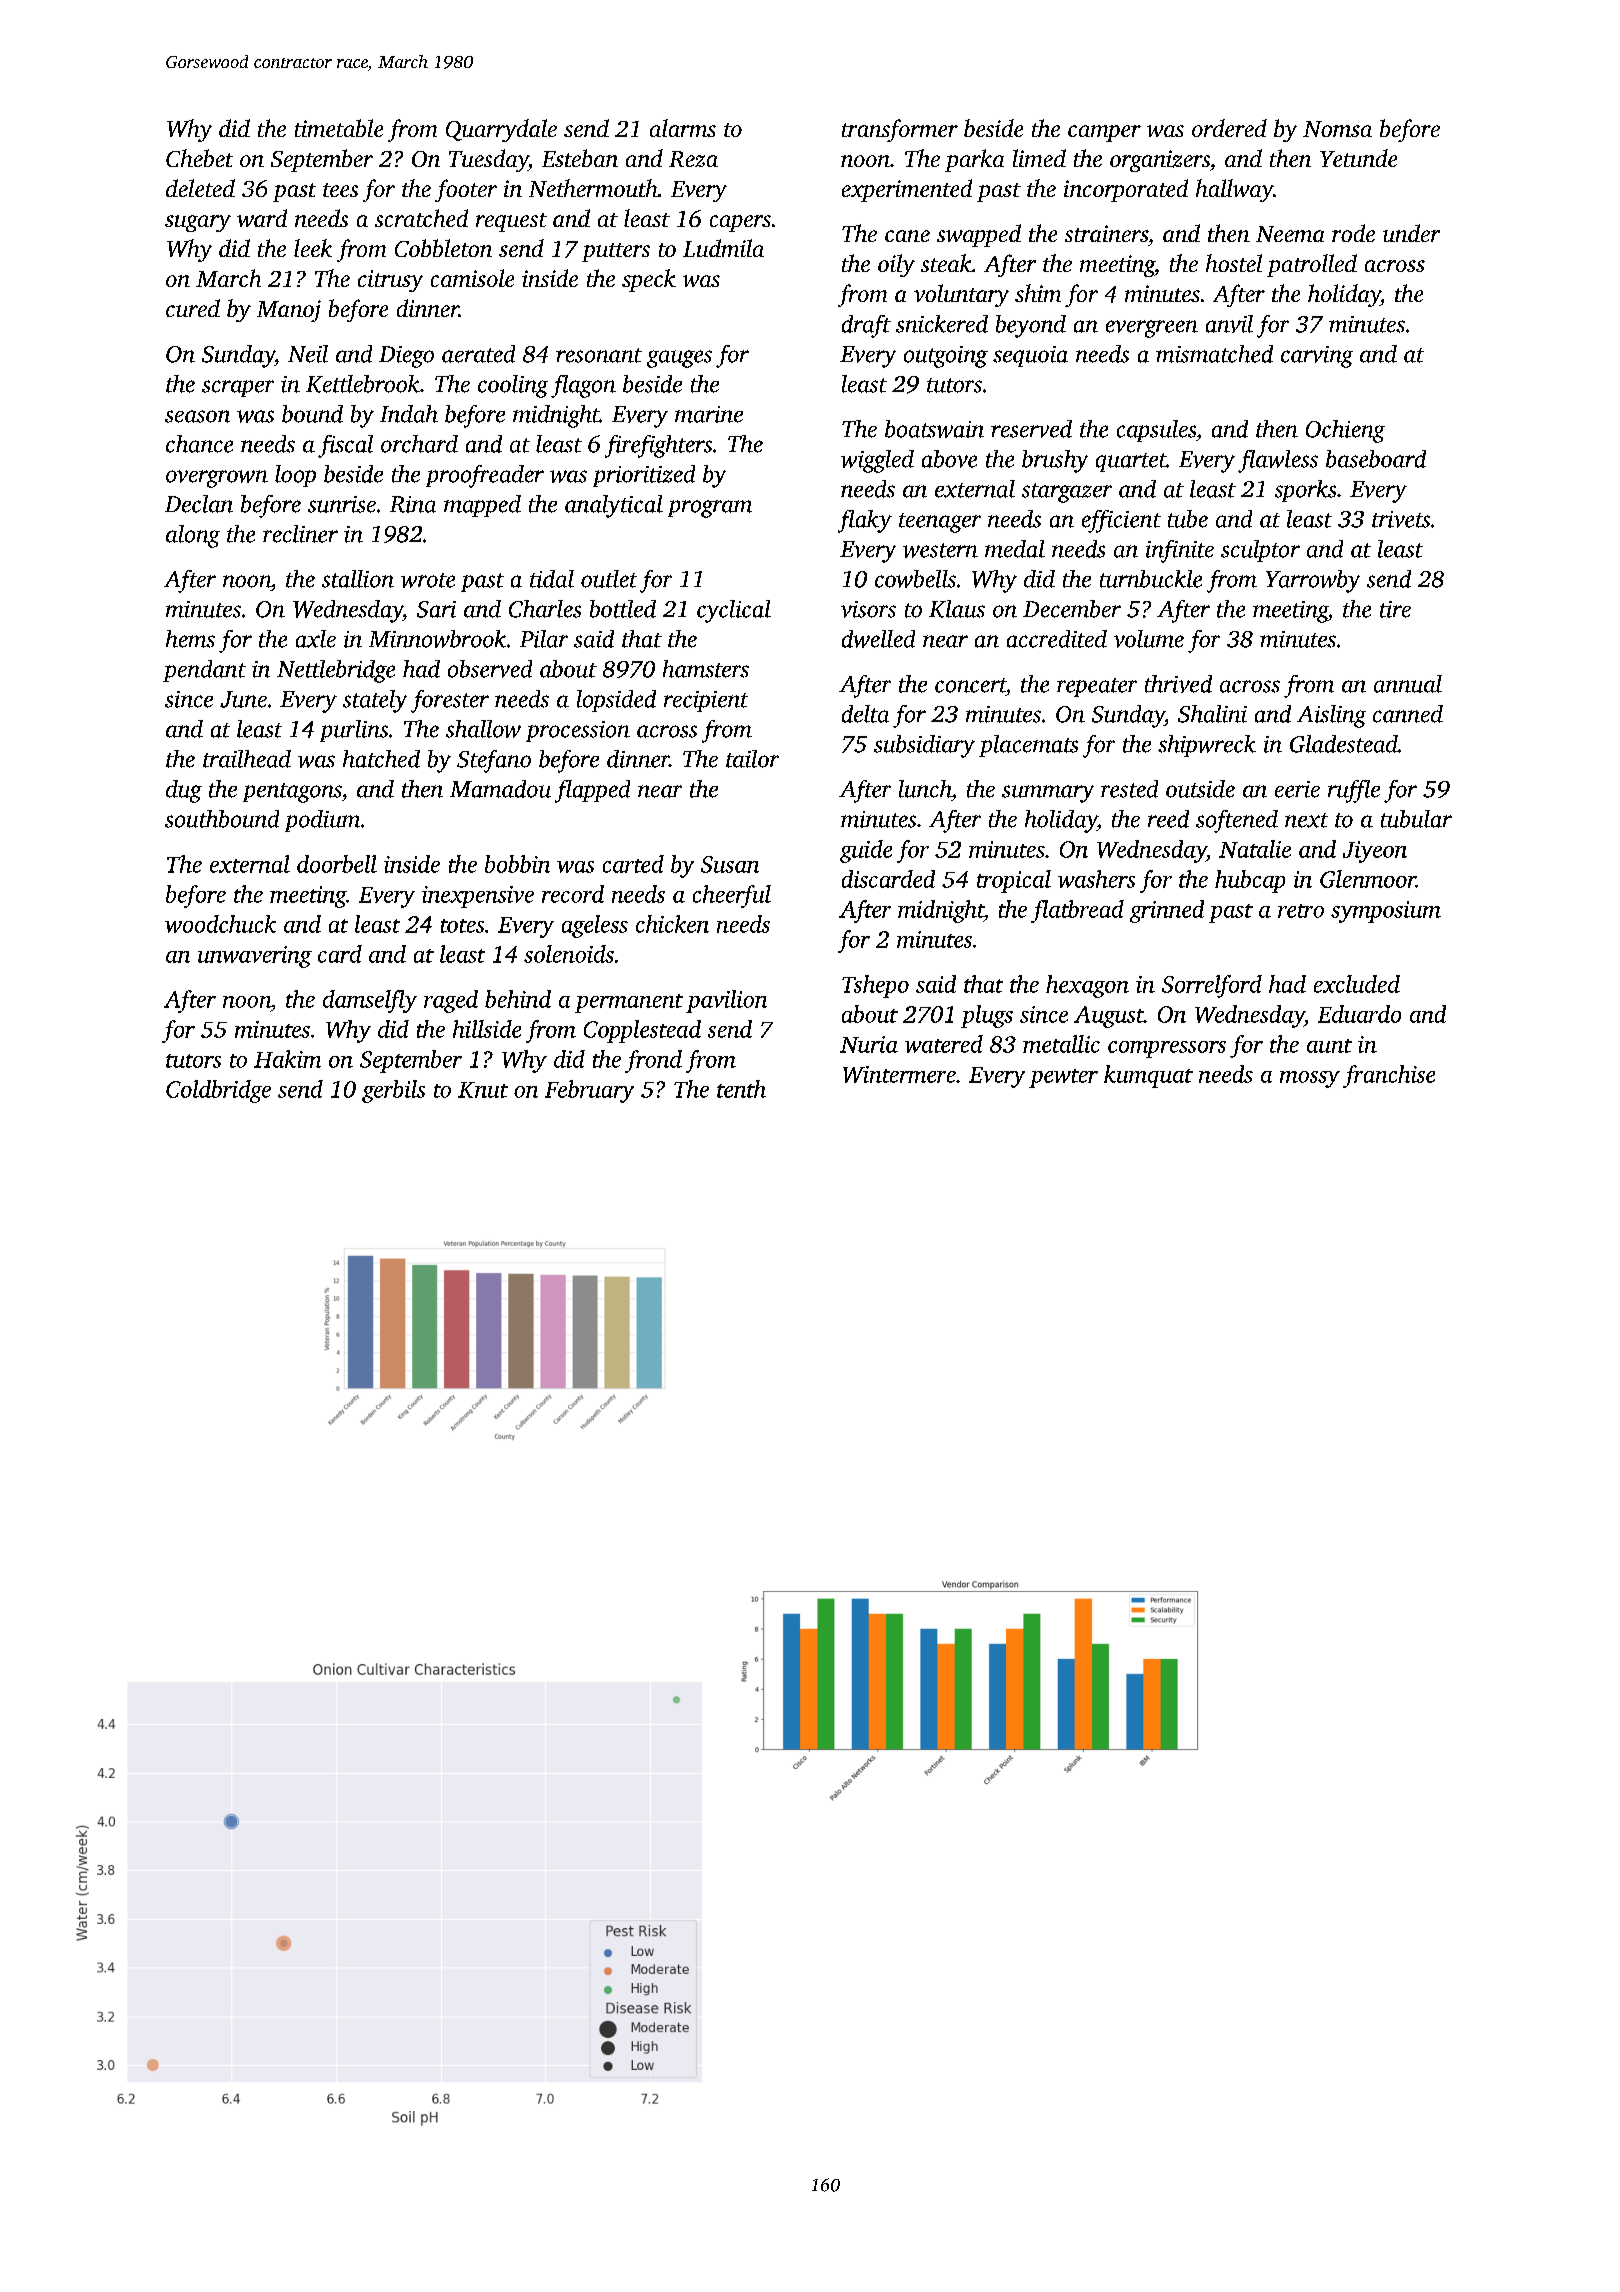 This screenshot has height=2292, width=1620. I want to click on concert, so click(970, 685).
